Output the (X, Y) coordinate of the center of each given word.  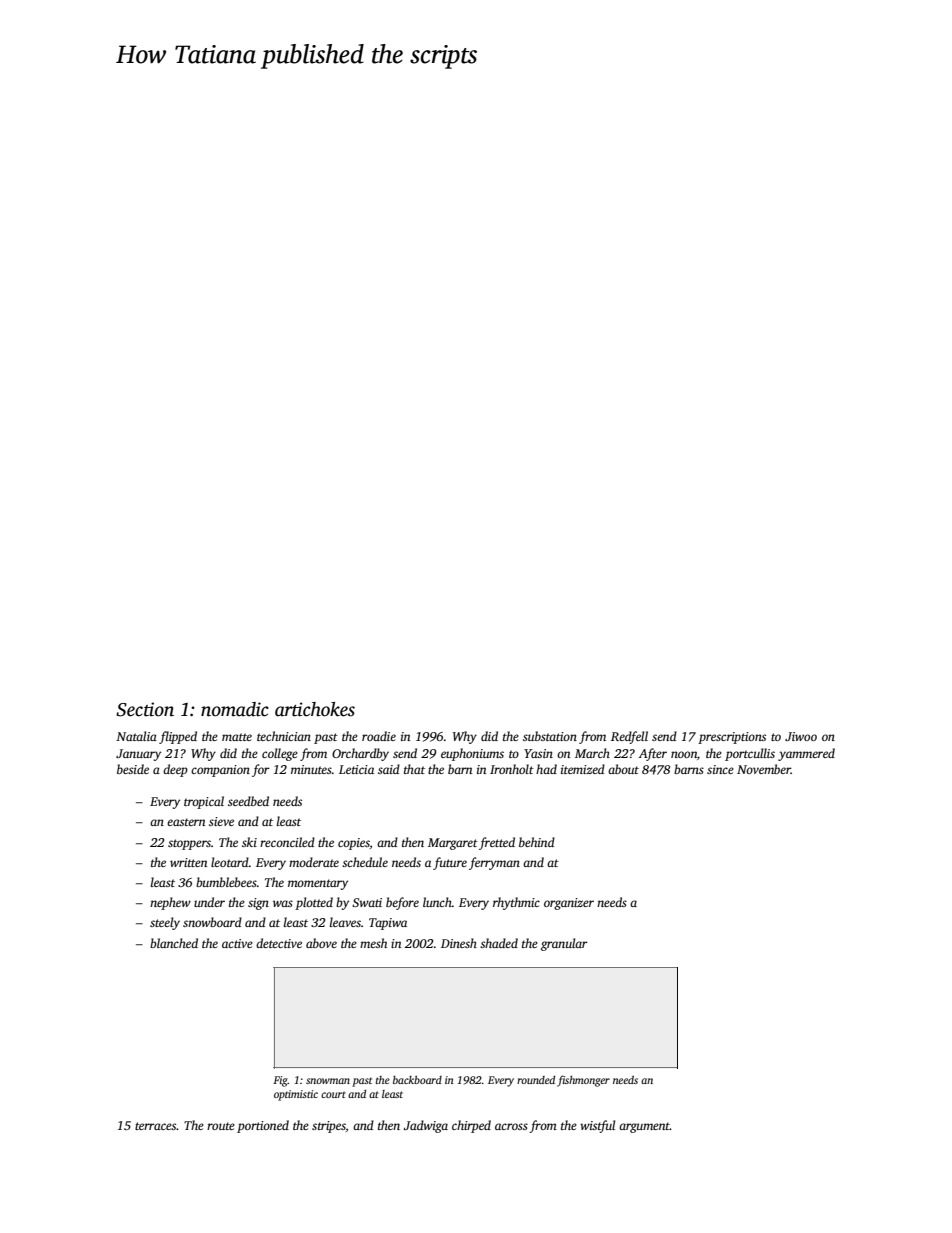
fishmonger (583, 1081)
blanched (174, 943)
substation (550, 736)
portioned (263, 1126)
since (720, 769)
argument (644, 1127)
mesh (373, 943)
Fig (280, 1081)
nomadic (235, 709)
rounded (536, 1080)
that (414, 769)
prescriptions (732, 738)
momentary (318, 884)
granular (564, 944)
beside (133, 769)
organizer (569, 904)
